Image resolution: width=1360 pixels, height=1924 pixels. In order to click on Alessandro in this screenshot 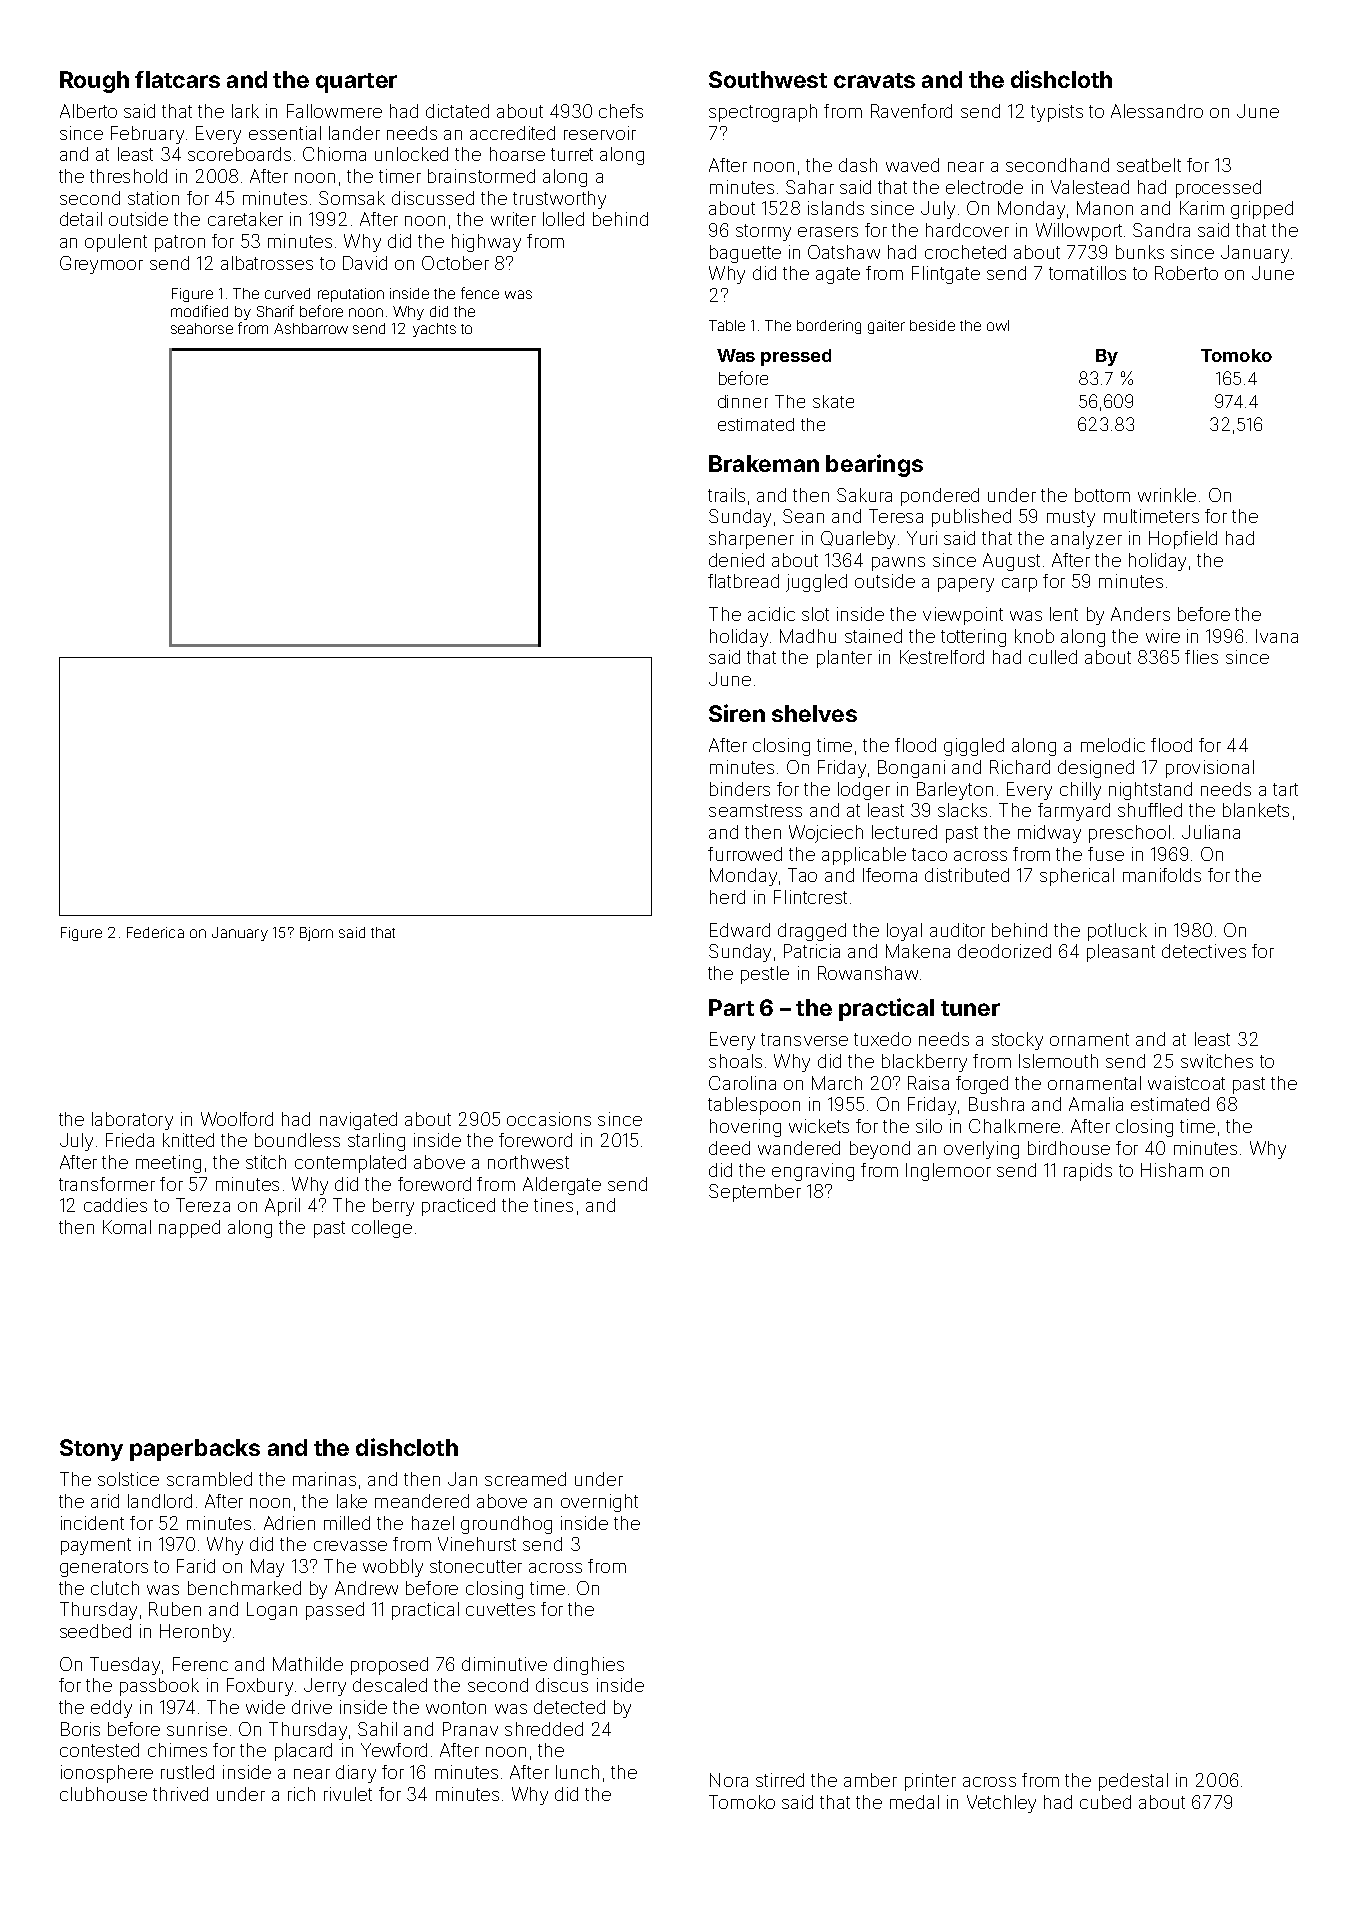, I will do `click(1157, 111)`.
